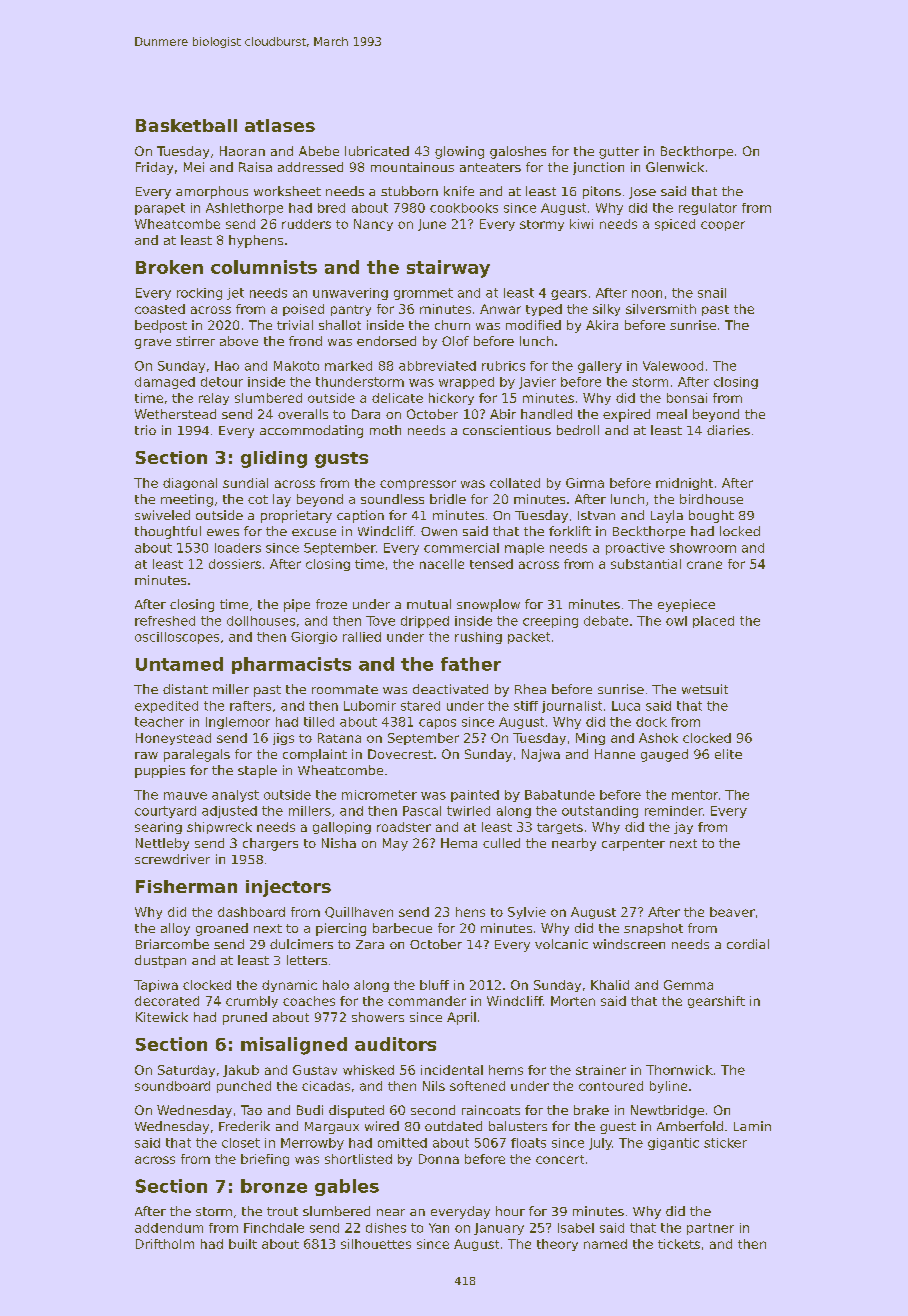 The height and width of the screenshot is (1316, 908). I want to click on volcanic, so click(561, 944).
